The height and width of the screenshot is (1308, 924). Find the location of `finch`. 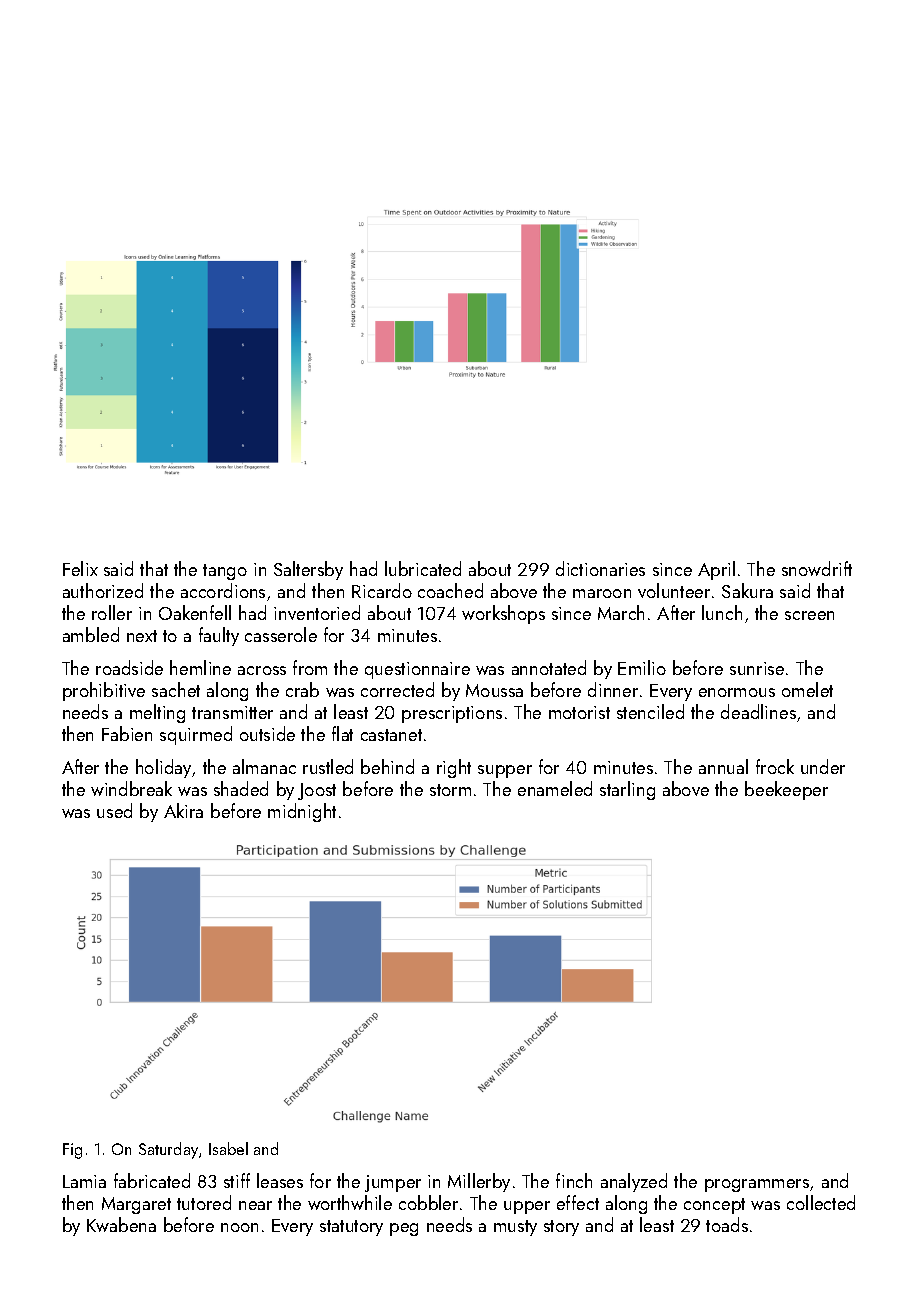

finch is located at coordinates (574, 1180).
